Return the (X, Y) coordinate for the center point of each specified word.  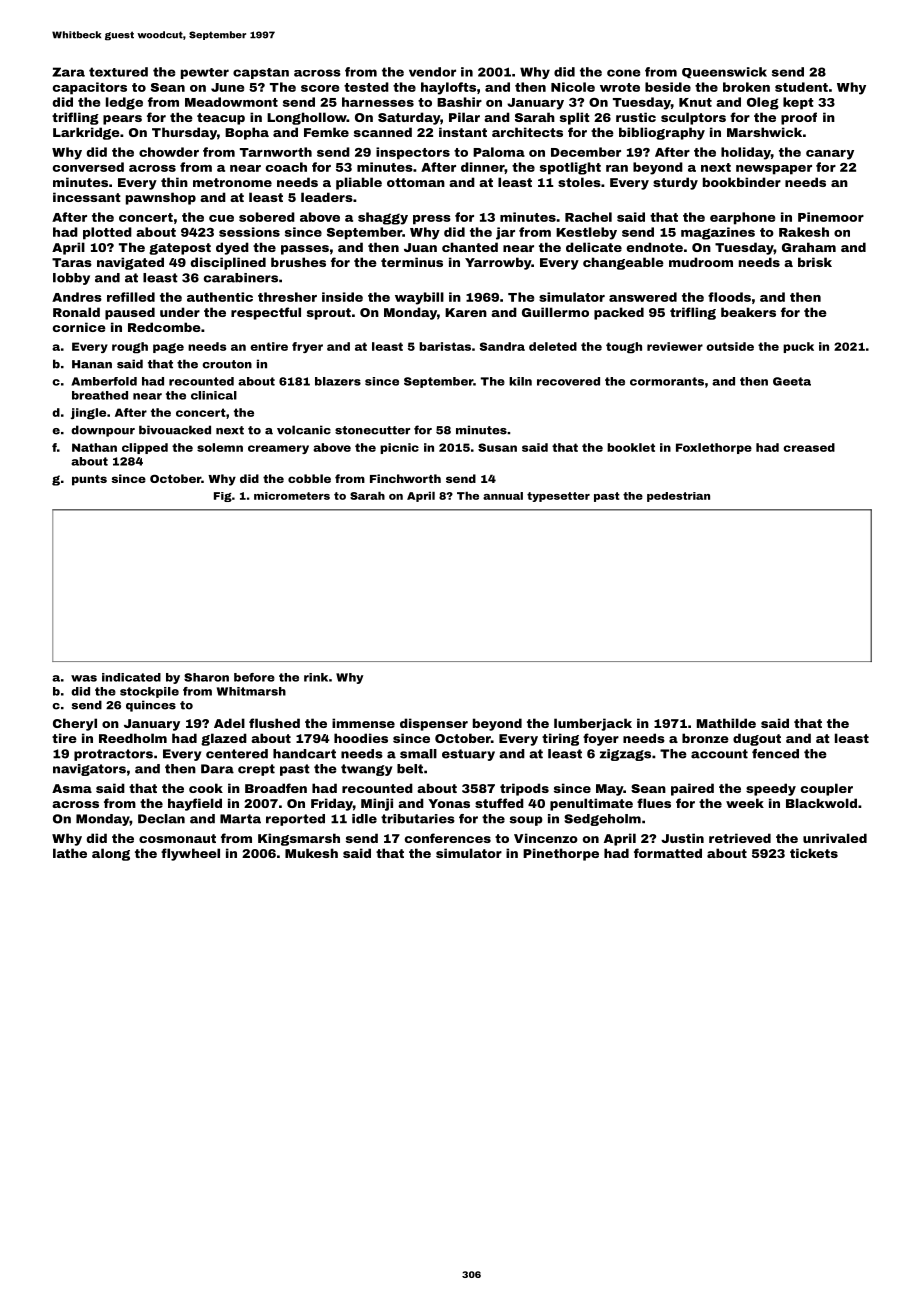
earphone (742, 218)
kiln (520, 381)
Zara (68, 72)
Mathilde (726, 723)
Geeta (792, 381)
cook (206, 788)
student (801, 87)
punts (89, 480)
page (168, 348)
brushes (298, 262)
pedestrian (678, 497)
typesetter (558, 497)
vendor (432, 72)
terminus (412, 262)
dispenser (434, 724)
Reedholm (133, 738)
